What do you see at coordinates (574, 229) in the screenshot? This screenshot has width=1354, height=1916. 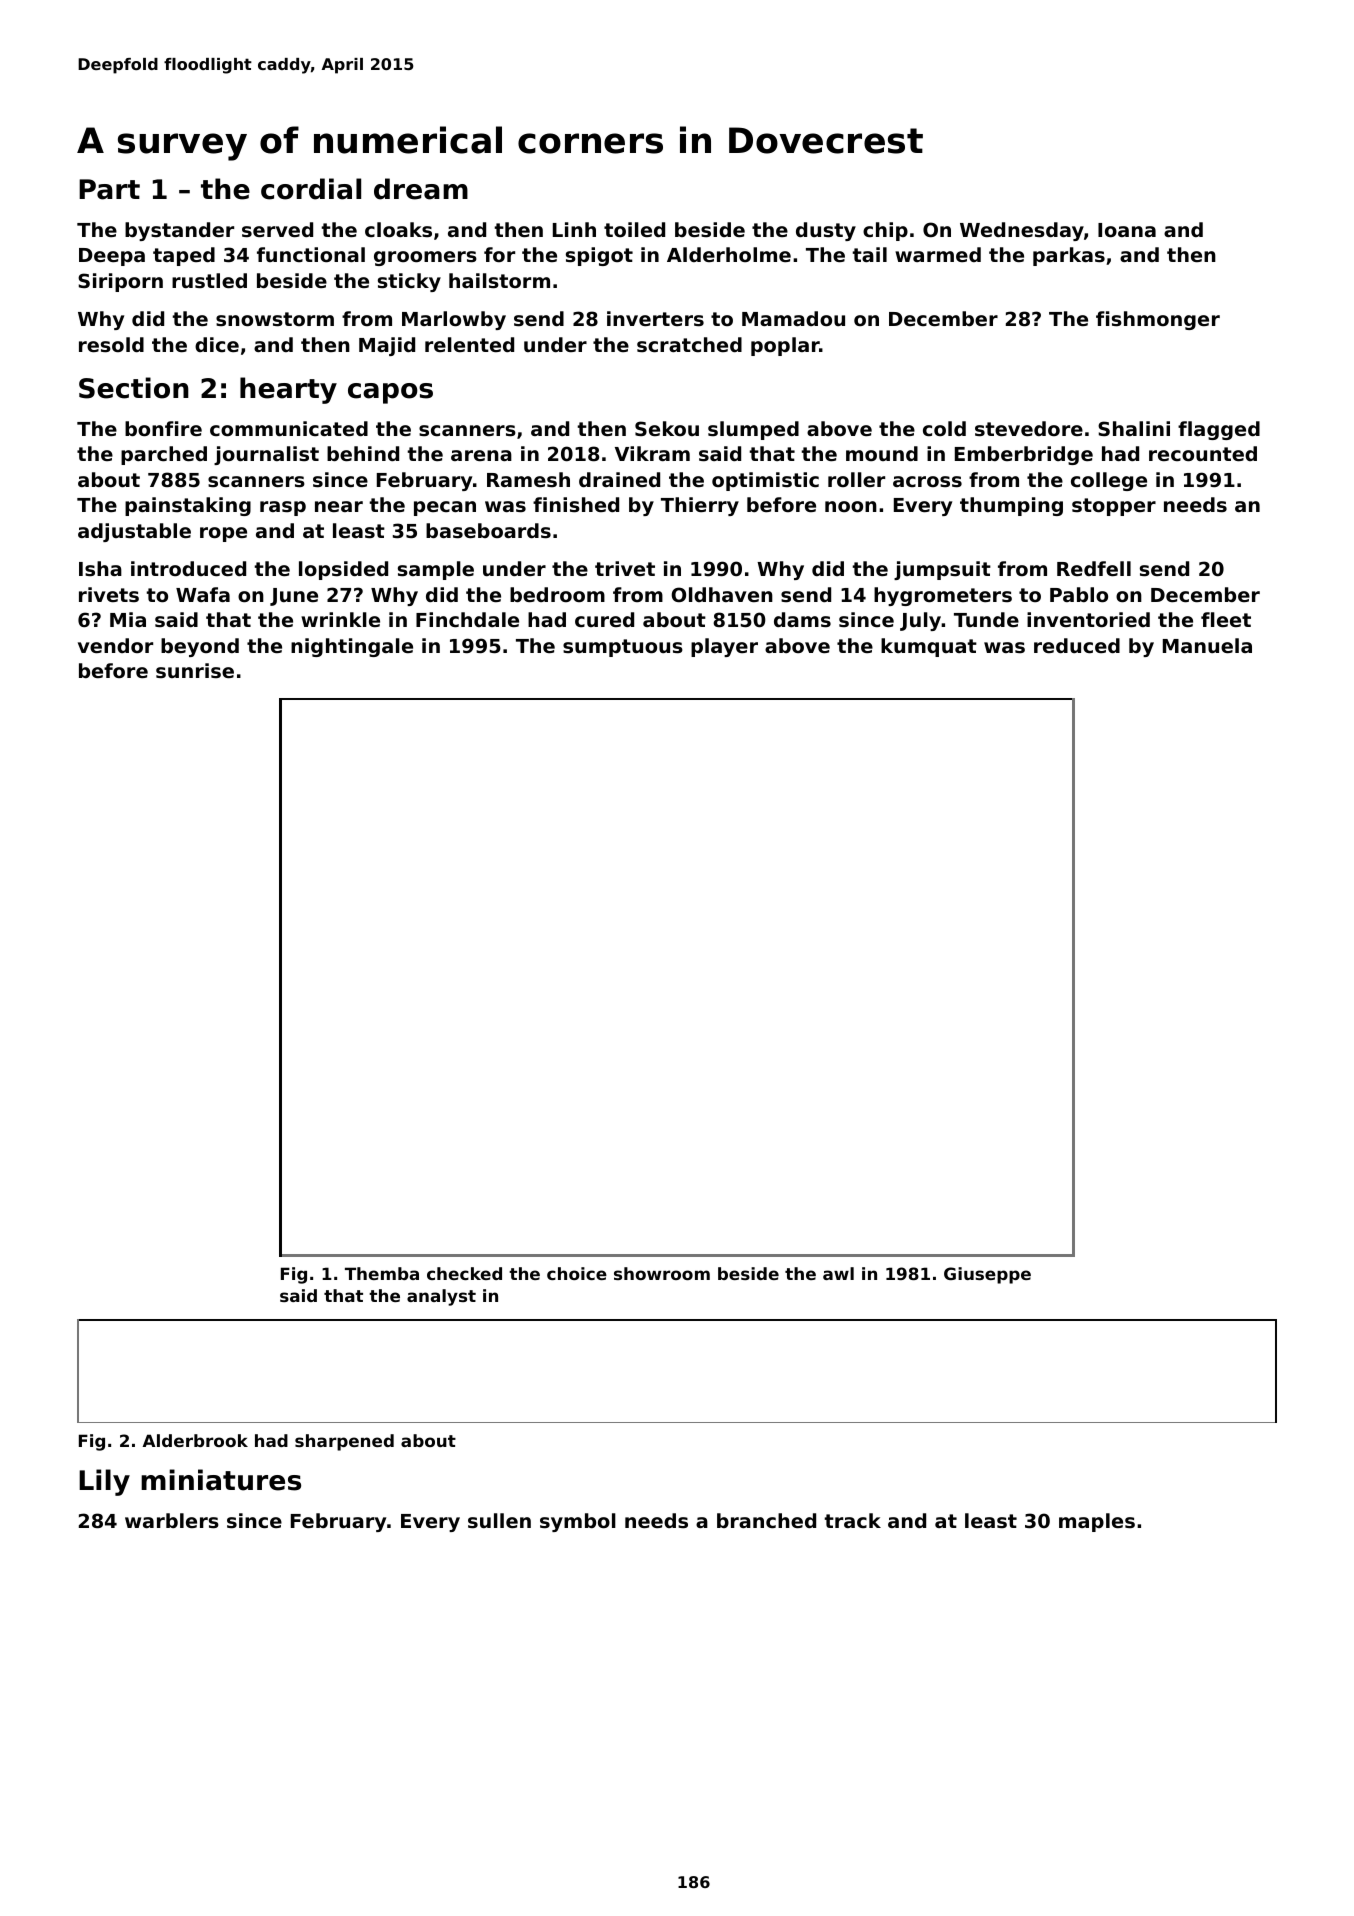 I see `Linh` at bounding box center [574, 229].
